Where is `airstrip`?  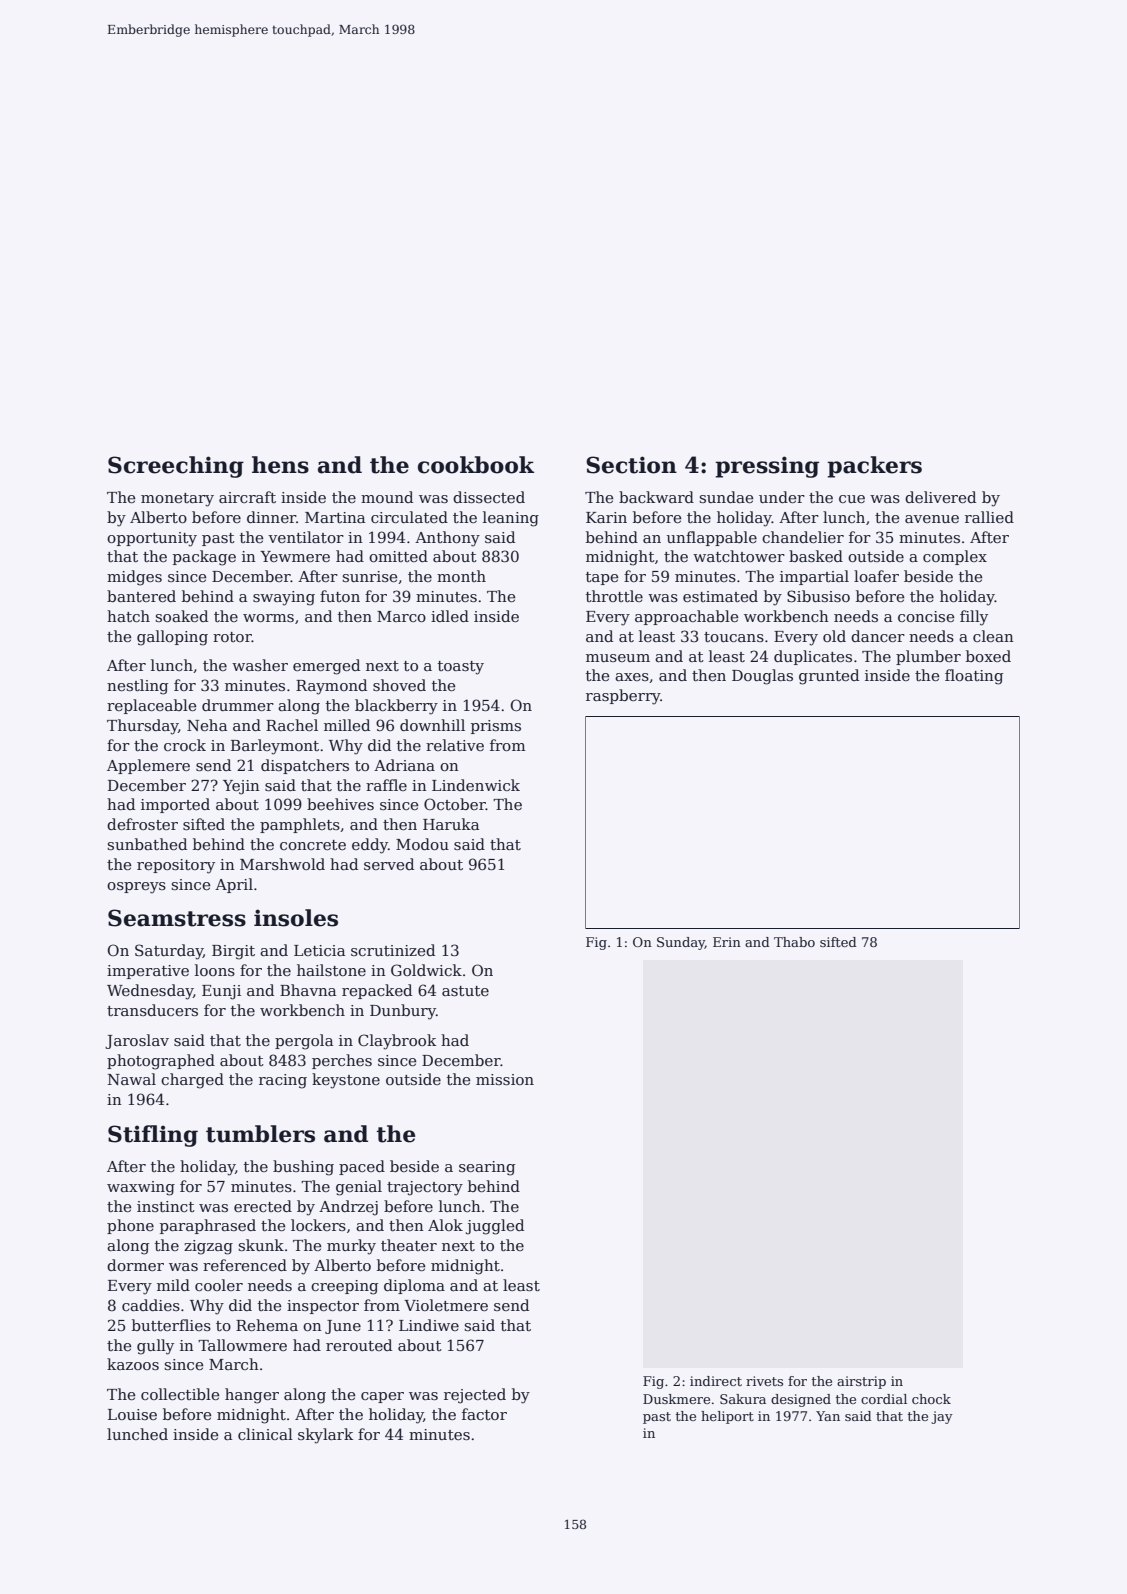
airstrip is located at coordinates (861, 1382).
